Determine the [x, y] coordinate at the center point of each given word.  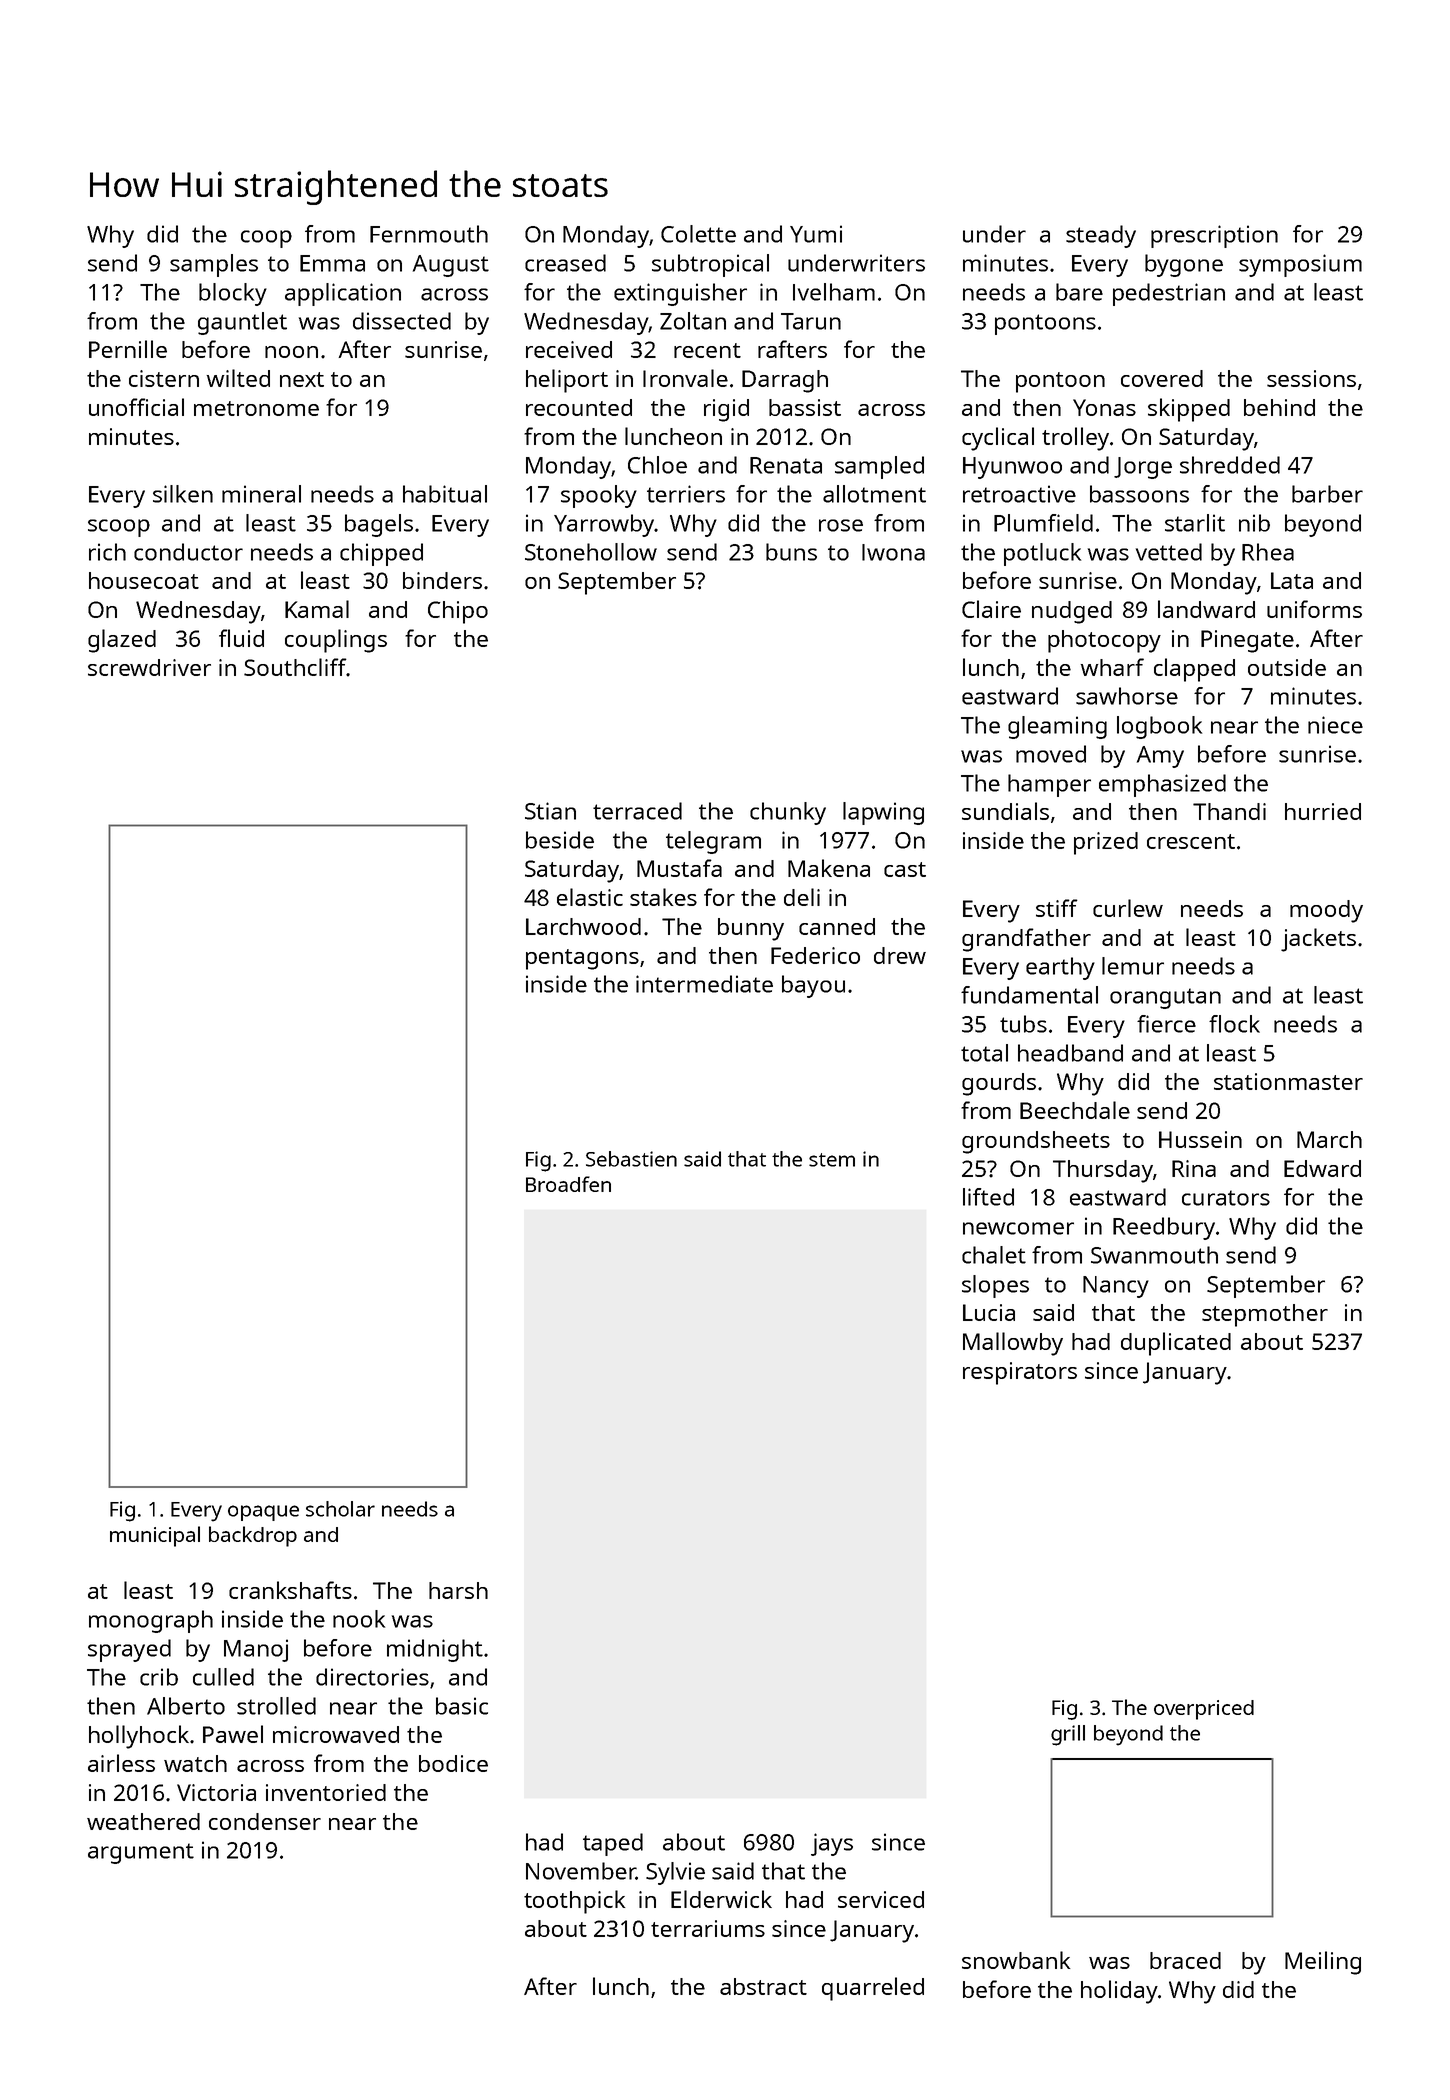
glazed [122, 641]
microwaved [336, 1734]
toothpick [574, 1902]
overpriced [1204, 1710]
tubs [1023, 1024]
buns [791, 552]
